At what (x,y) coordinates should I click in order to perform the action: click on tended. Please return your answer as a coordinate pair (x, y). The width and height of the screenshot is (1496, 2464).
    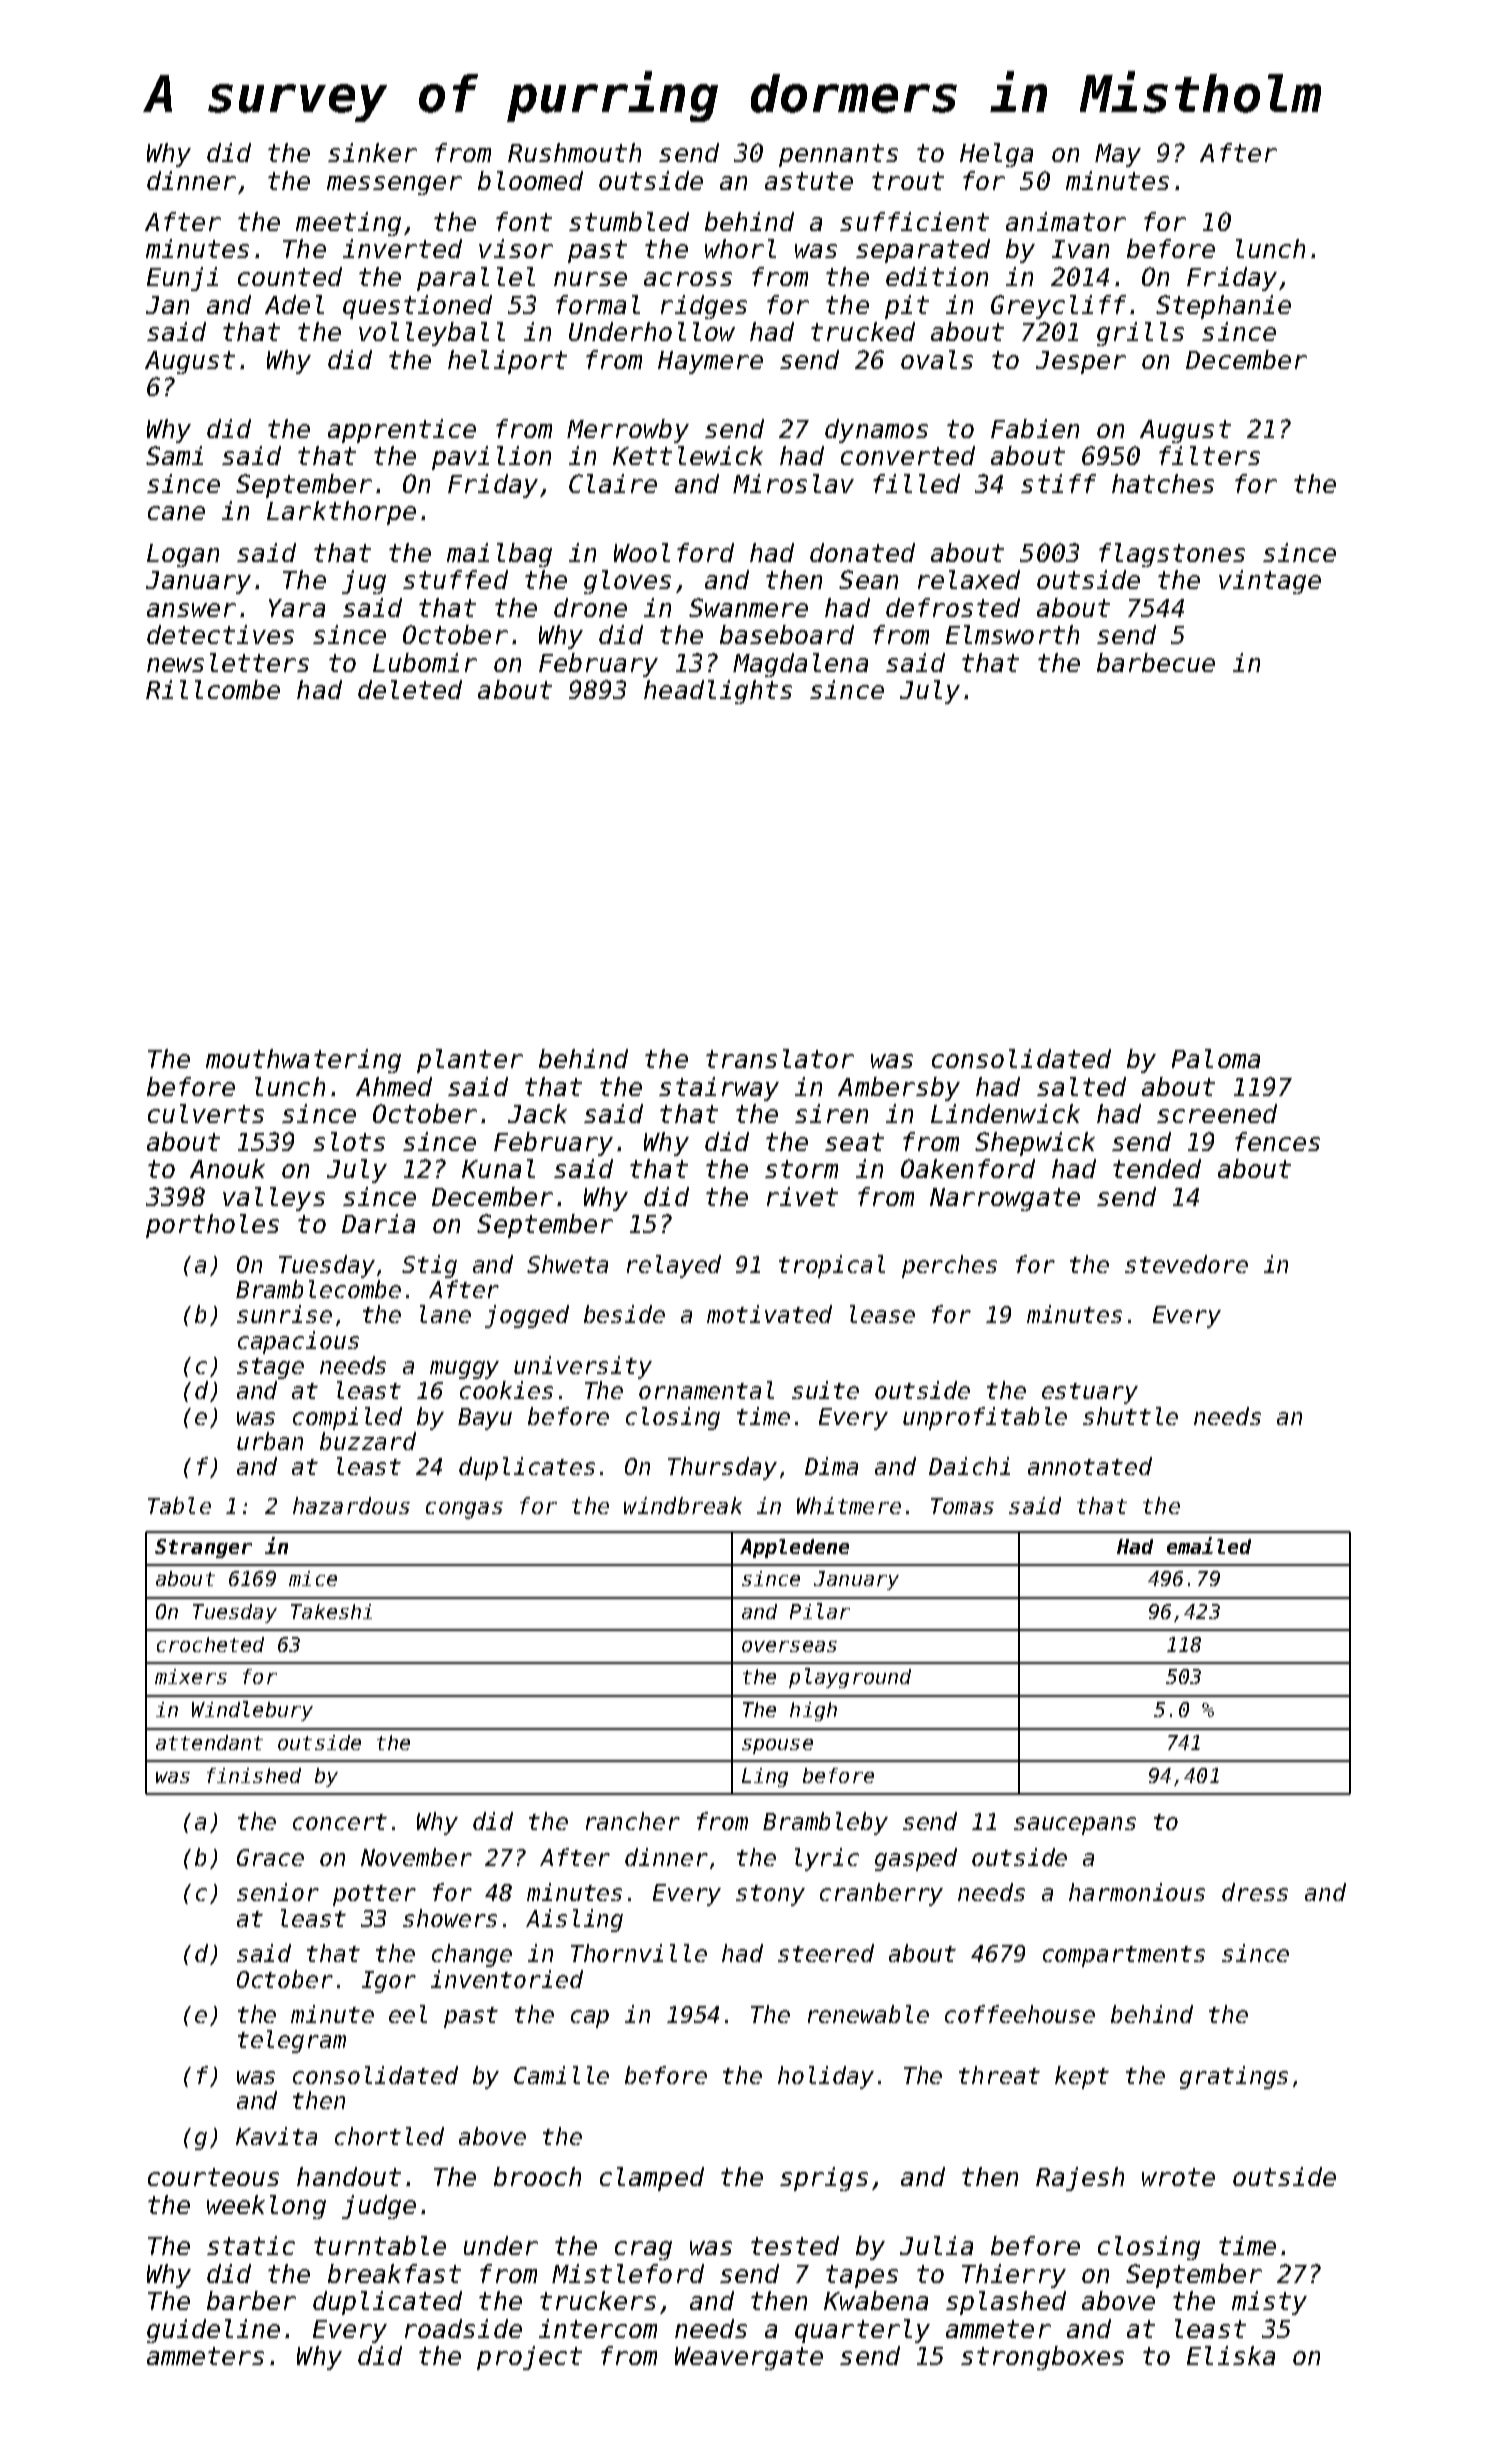
    Looking at the image, I should click on (1157, 1168).
